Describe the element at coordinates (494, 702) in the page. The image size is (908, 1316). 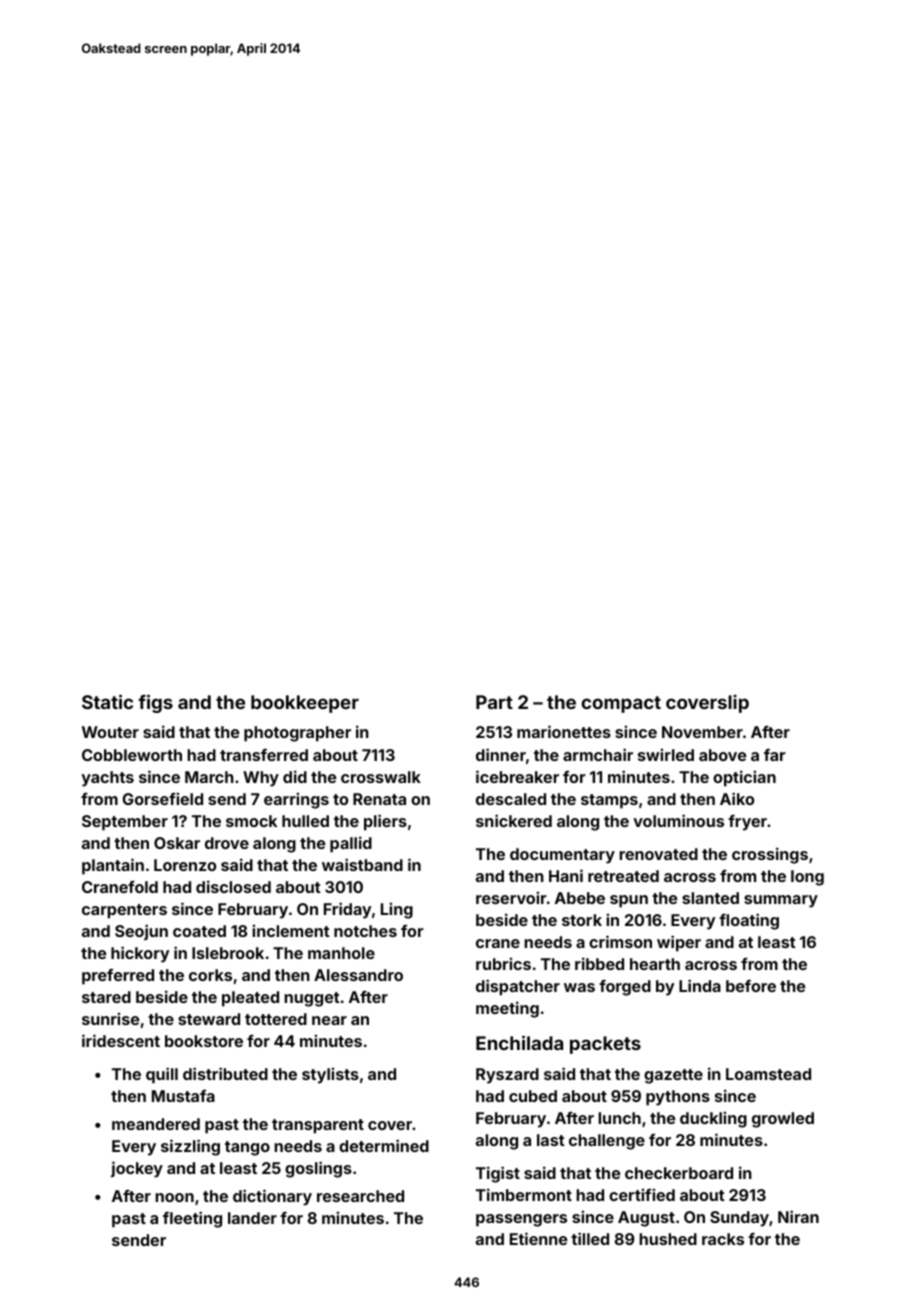
I see `Part` at that location.
